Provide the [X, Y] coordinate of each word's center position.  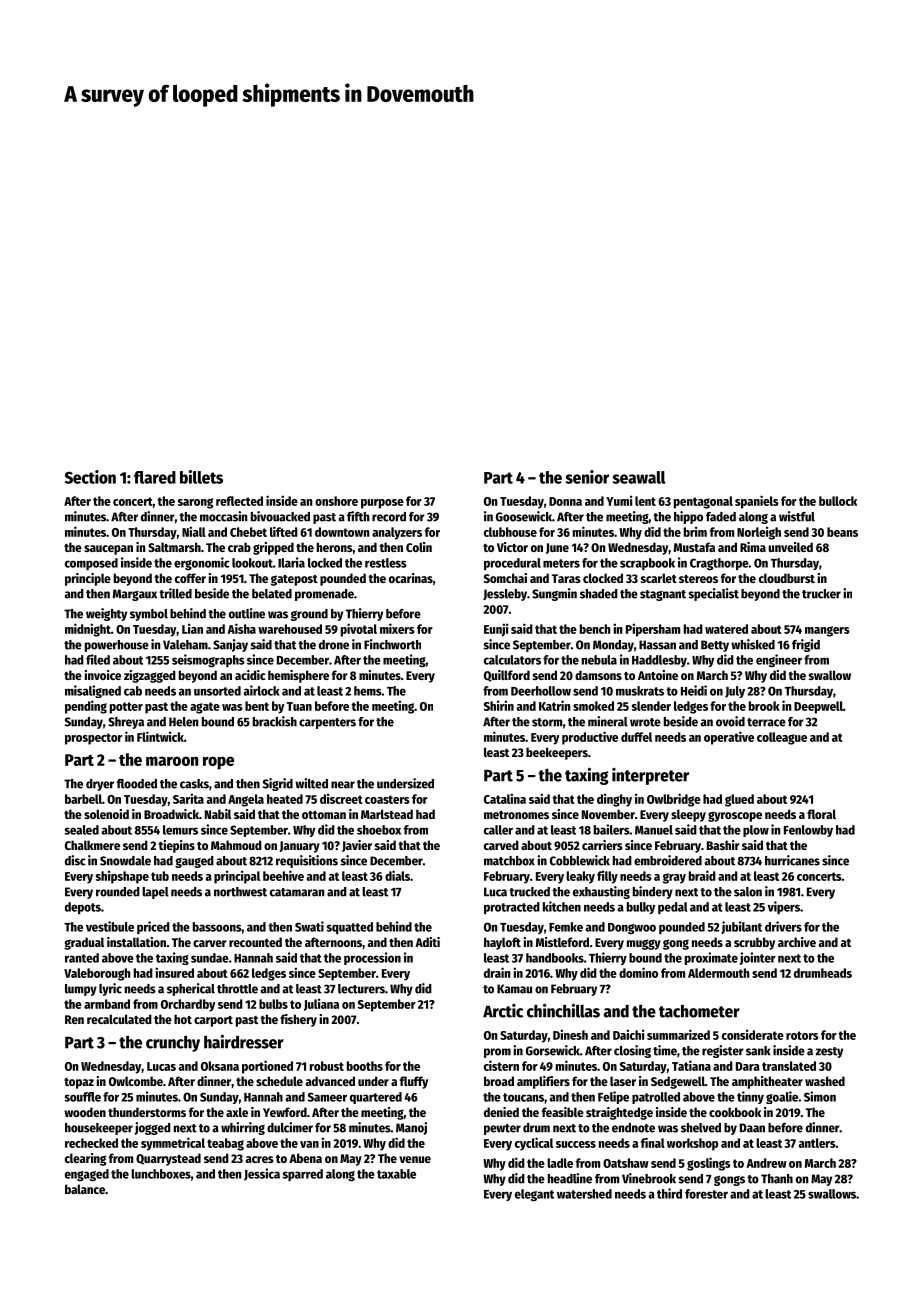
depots [83, 908]
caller [498, 830]
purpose [382, 504]
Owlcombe [136, 1081]
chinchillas [563, 1011]
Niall [194, 531]
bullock [838, 501]
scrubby [754, 943]
